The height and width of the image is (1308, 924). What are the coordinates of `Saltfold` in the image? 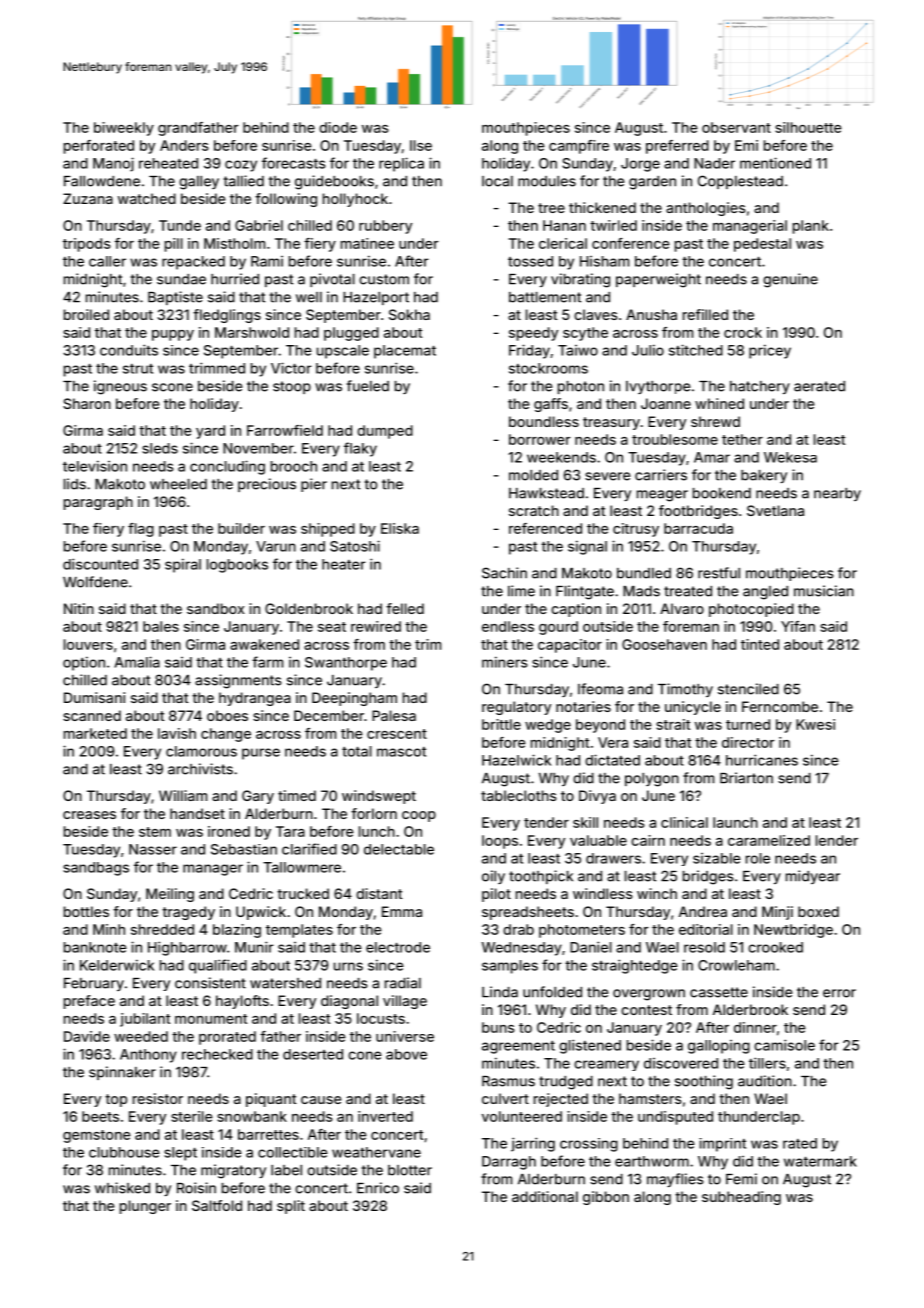 It's located at (217, 1205).
